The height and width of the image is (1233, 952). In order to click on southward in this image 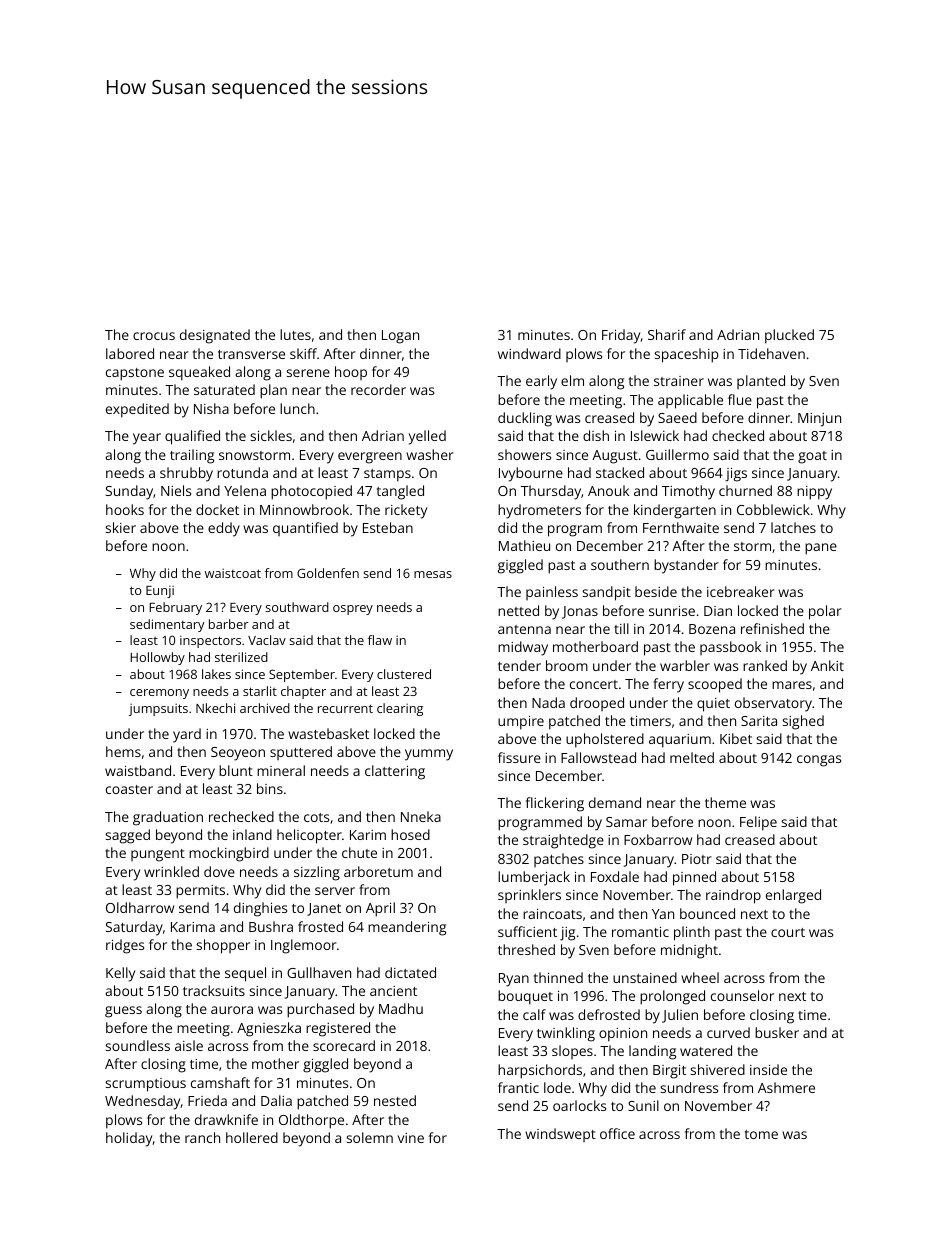, I will do `click(297, 607)`.
